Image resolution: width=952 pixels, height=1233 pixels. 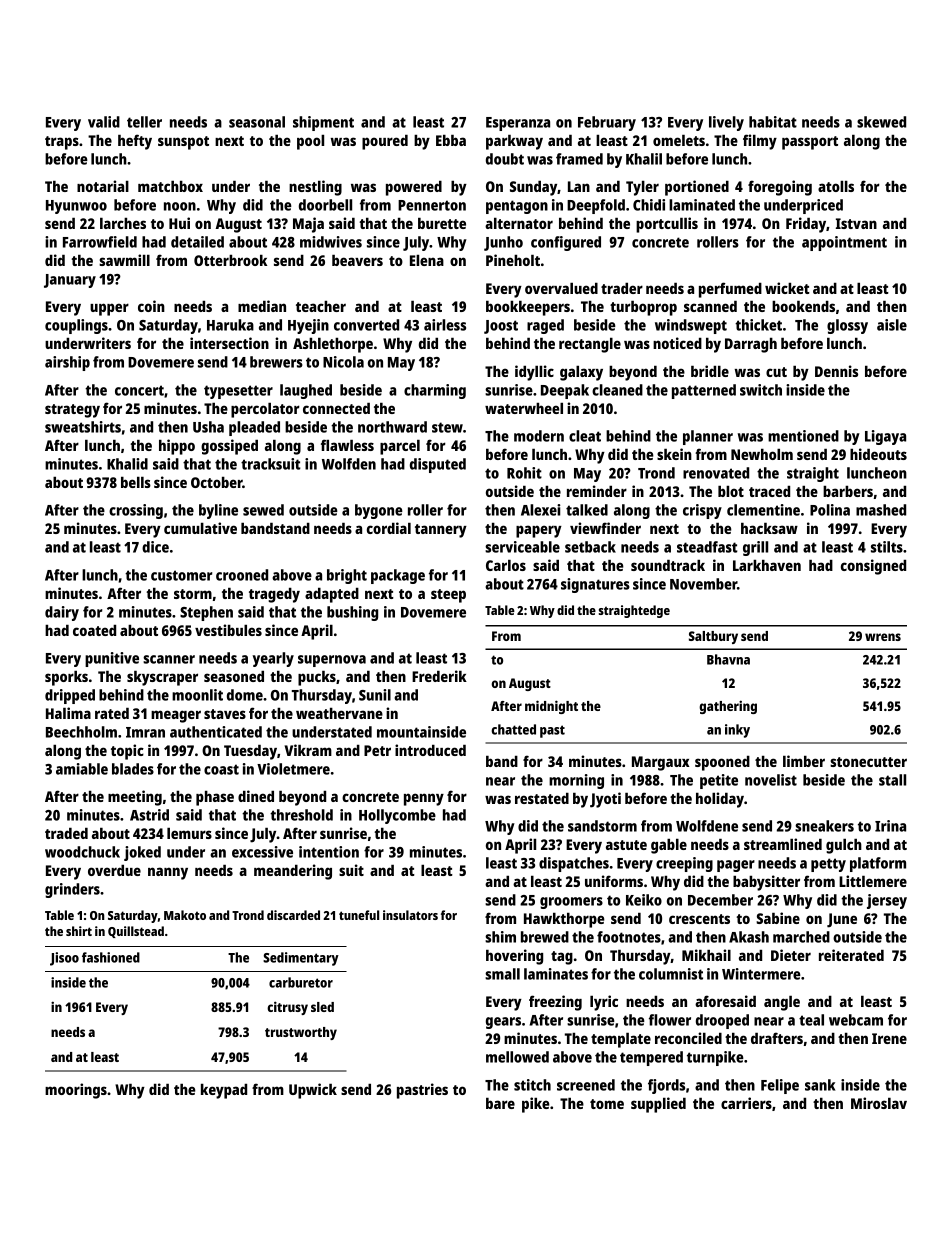 I want to click on habitat, so click(x=773, y=122).
